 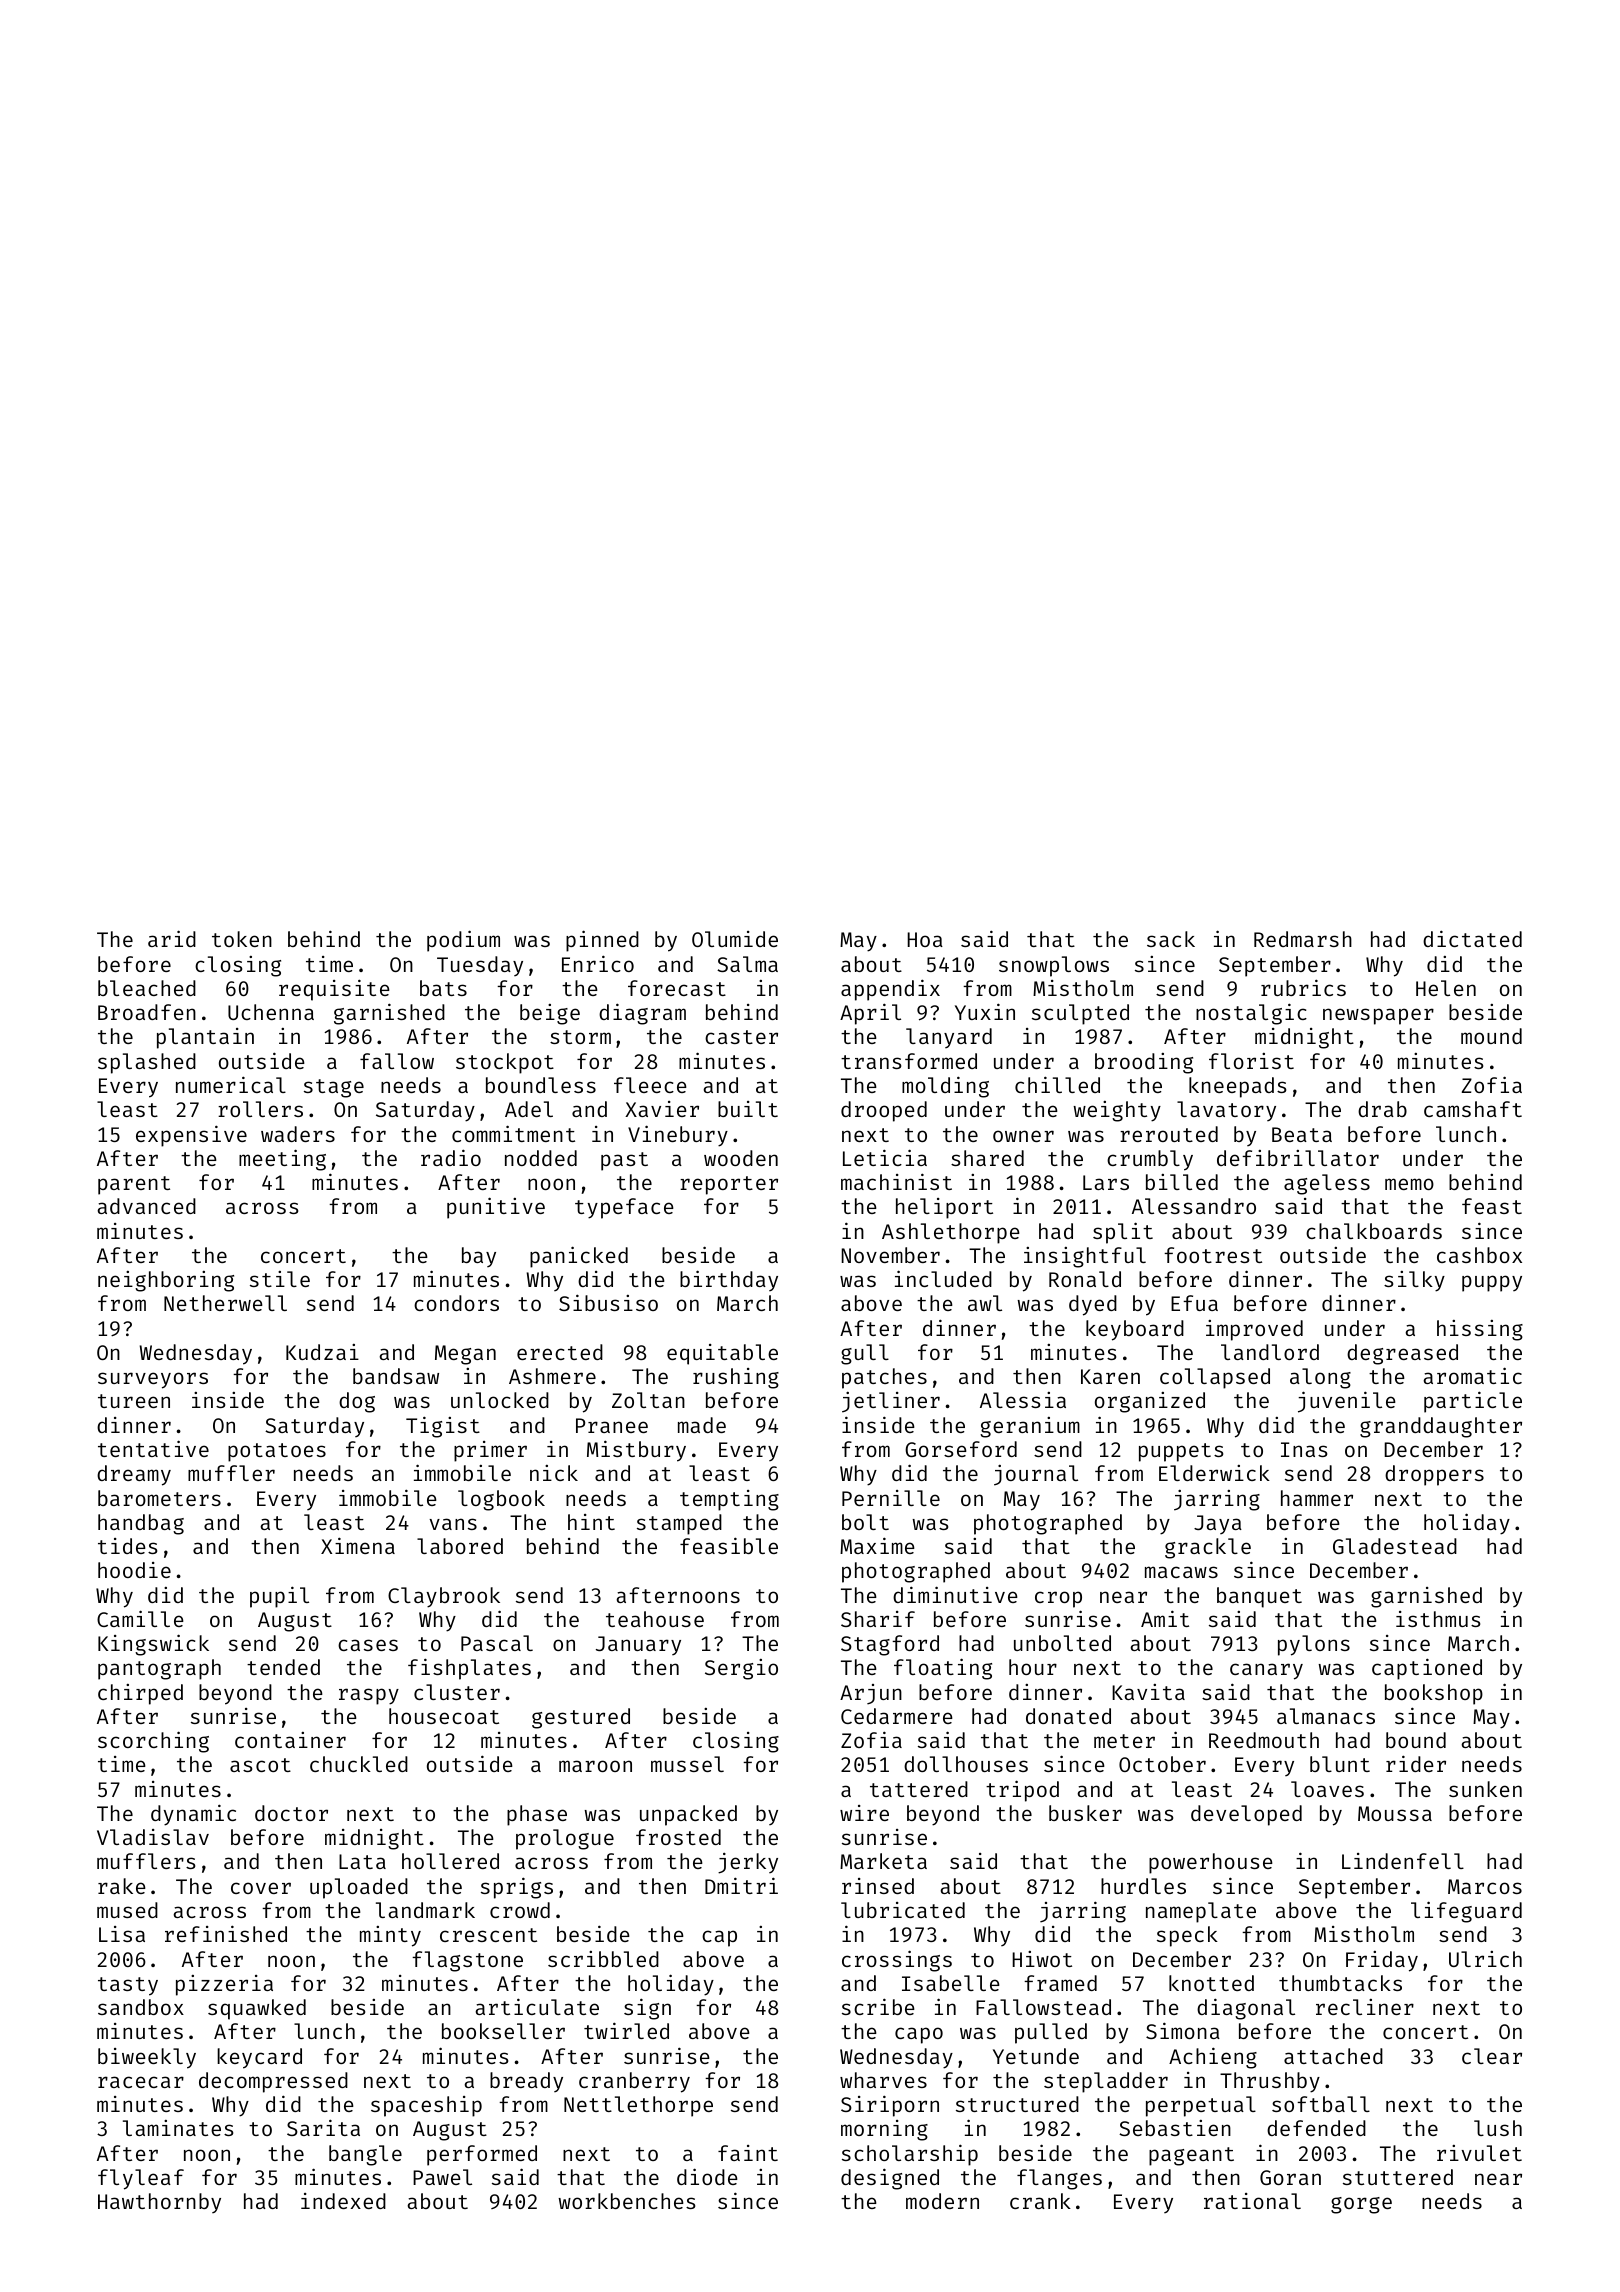 What do you see at coordinates (961, 1449) in the screenshot?
I see `Gorseford` at bounding box center [961, 1449].
